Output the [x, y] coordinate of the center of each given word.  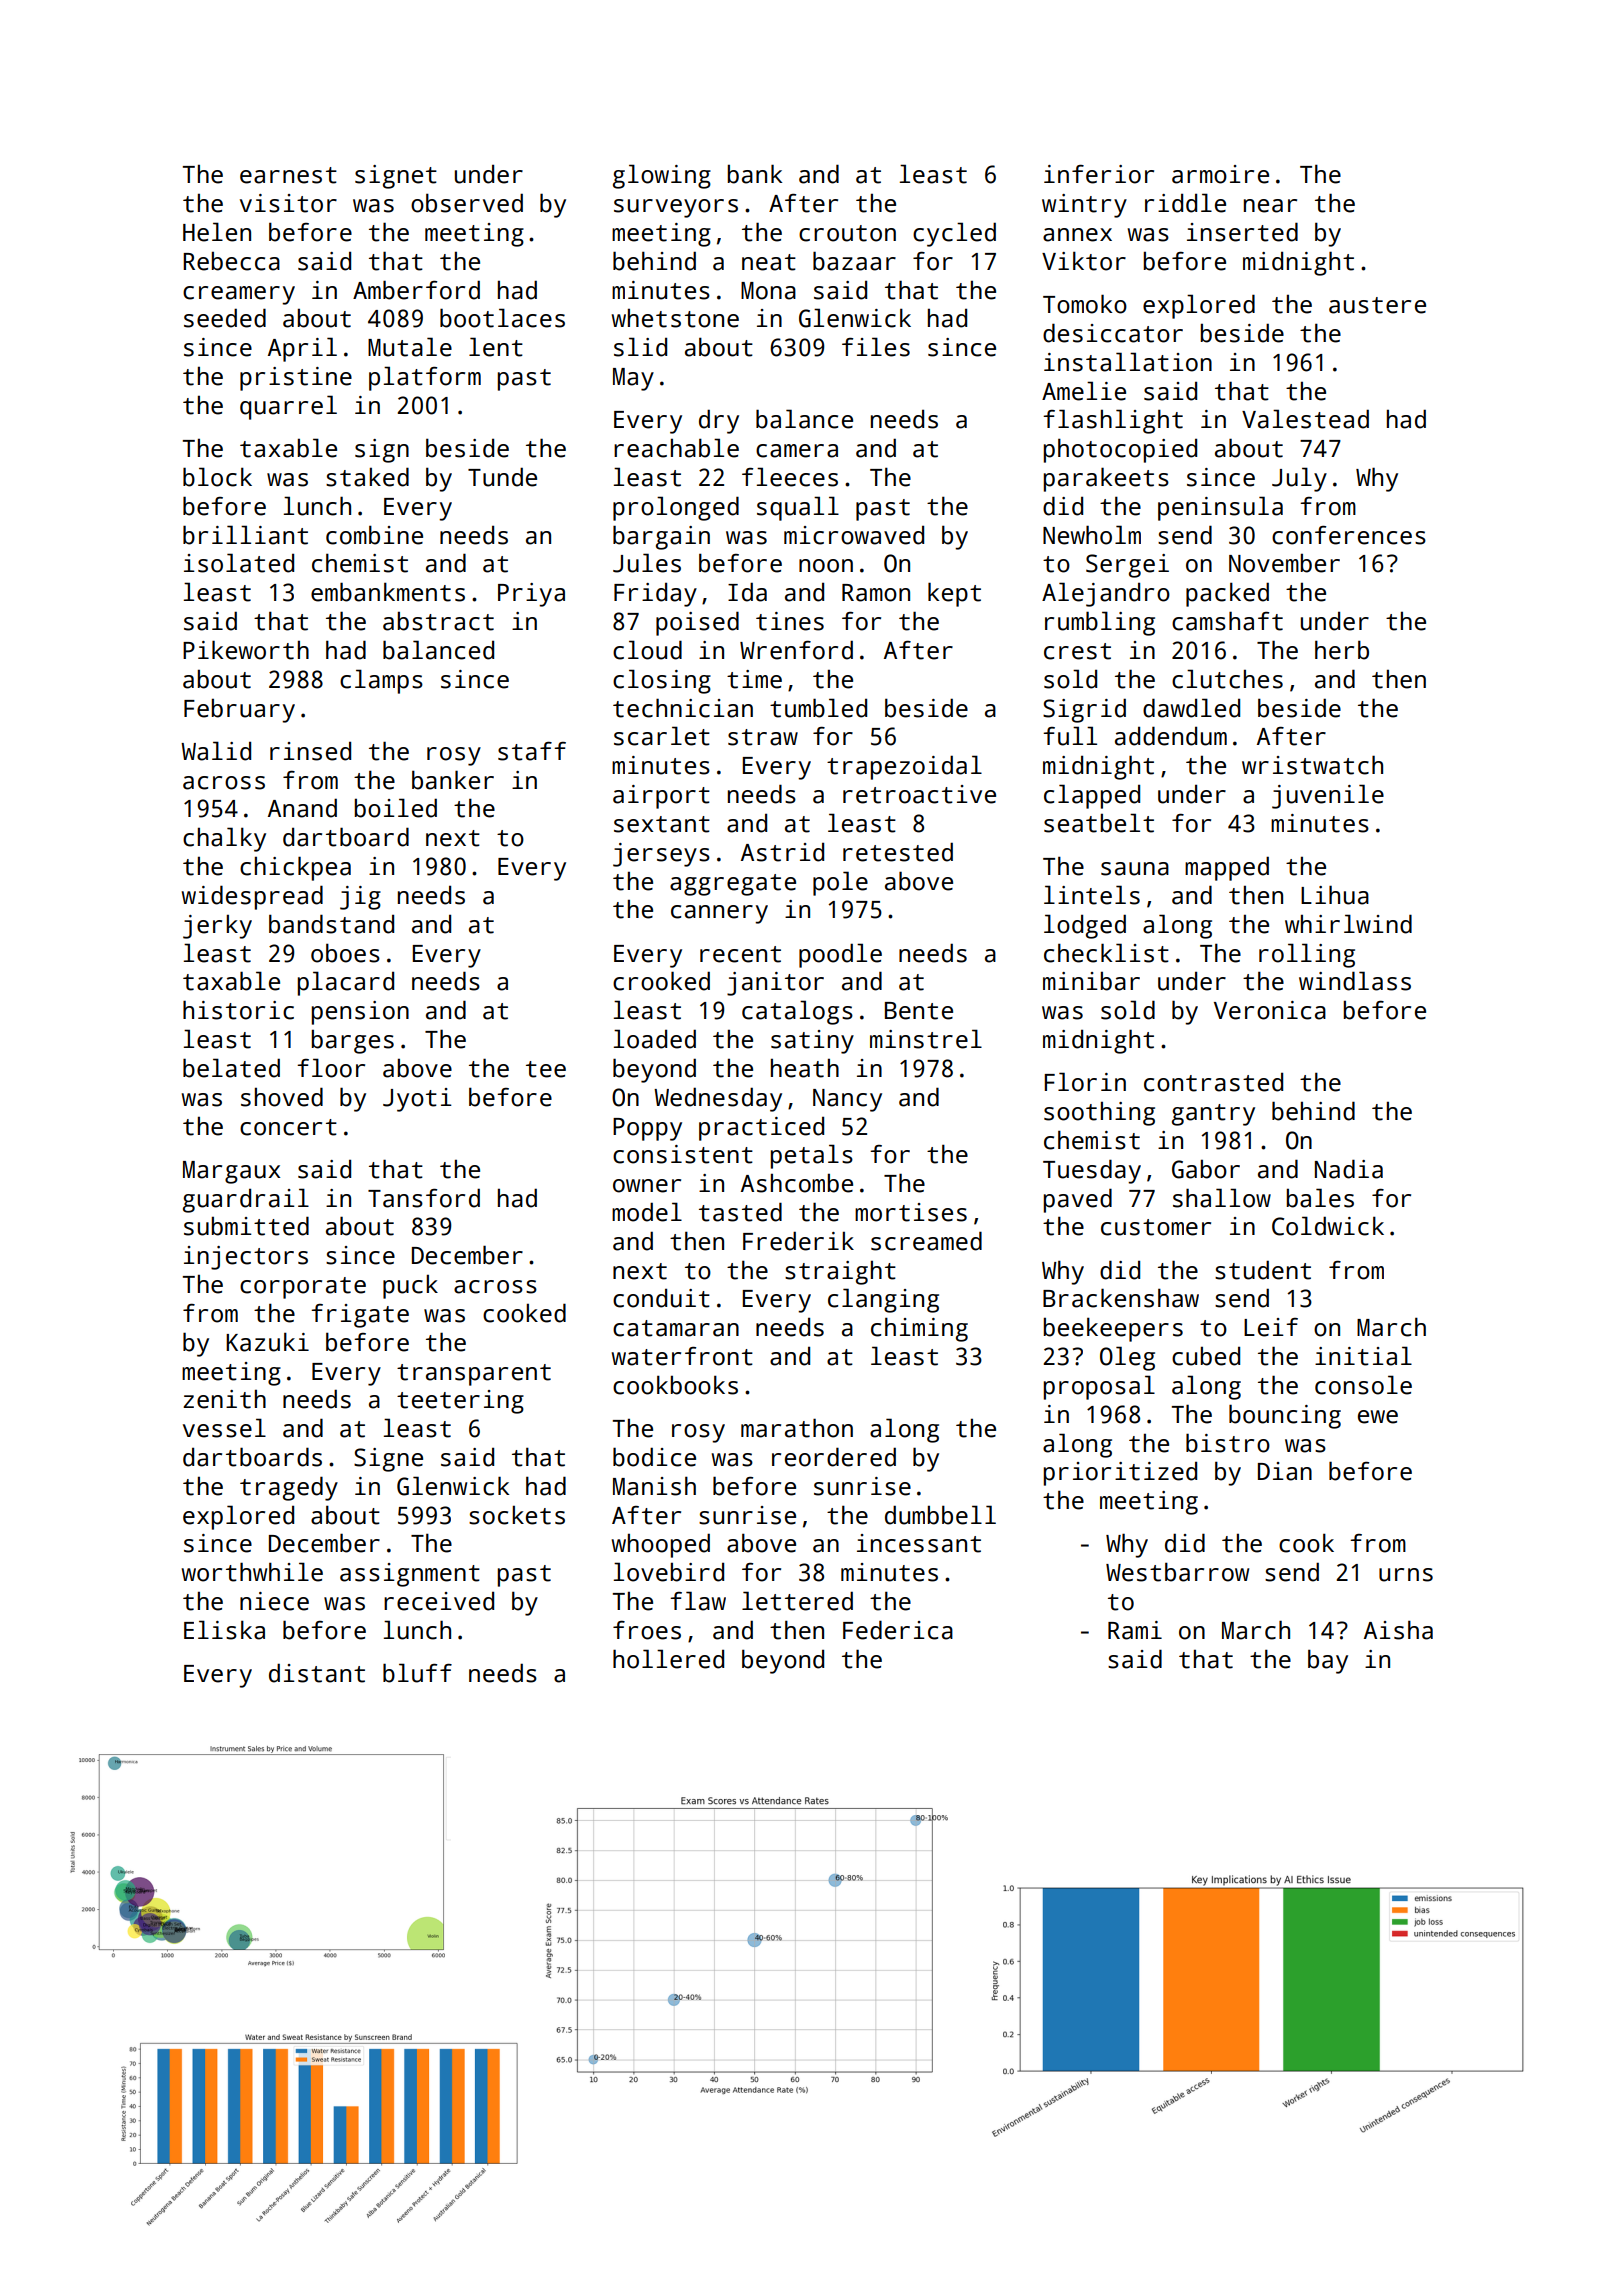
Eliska [224, 1630]
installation [1128, 362]
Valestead [1305, 419]
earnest [288, 175]
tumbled [818, 708]
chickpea [295, 868]
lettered [797, 1601]
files [876, 347]
